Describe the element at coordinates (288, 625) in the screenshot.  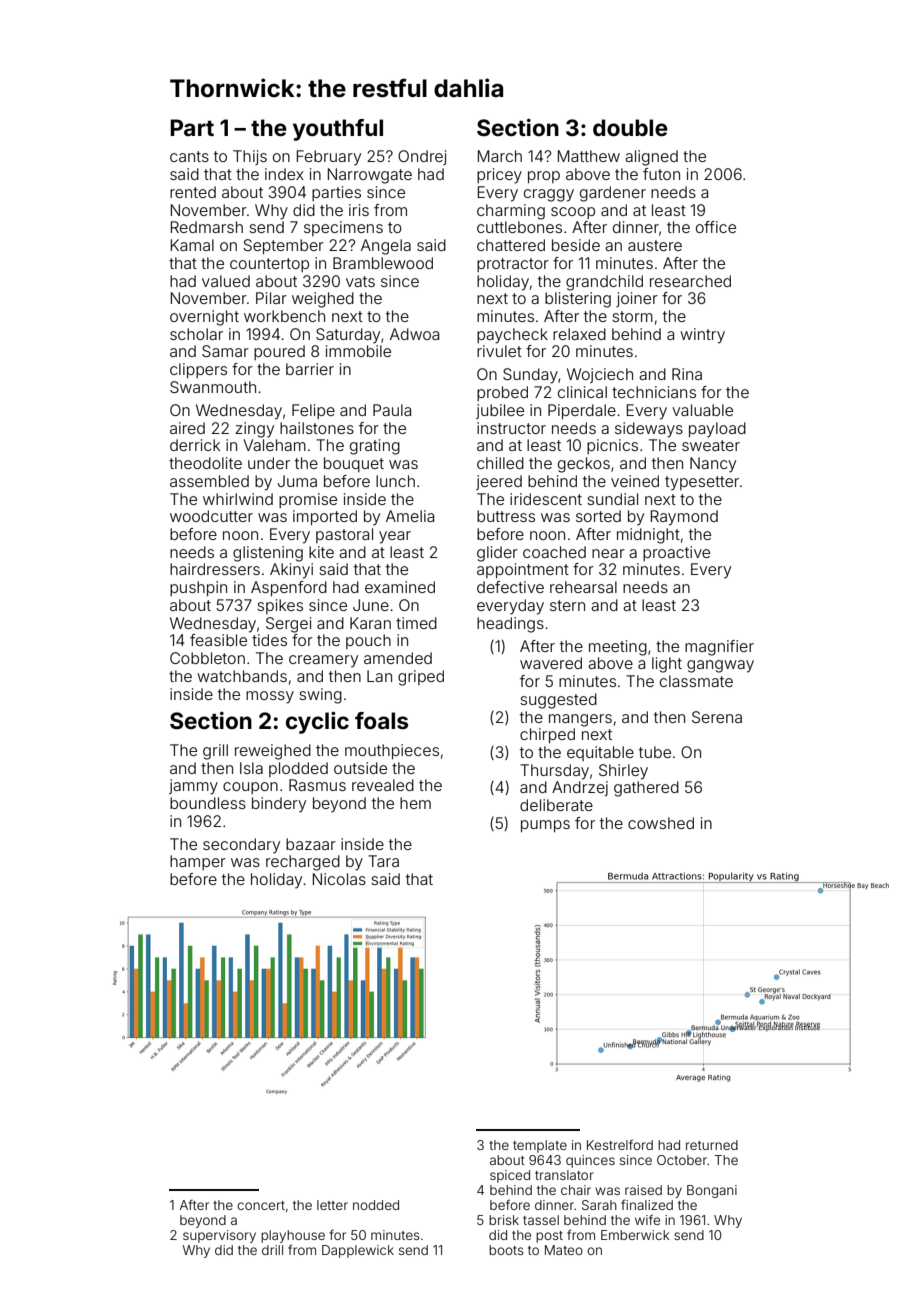
I see `Sergei` at that location.
